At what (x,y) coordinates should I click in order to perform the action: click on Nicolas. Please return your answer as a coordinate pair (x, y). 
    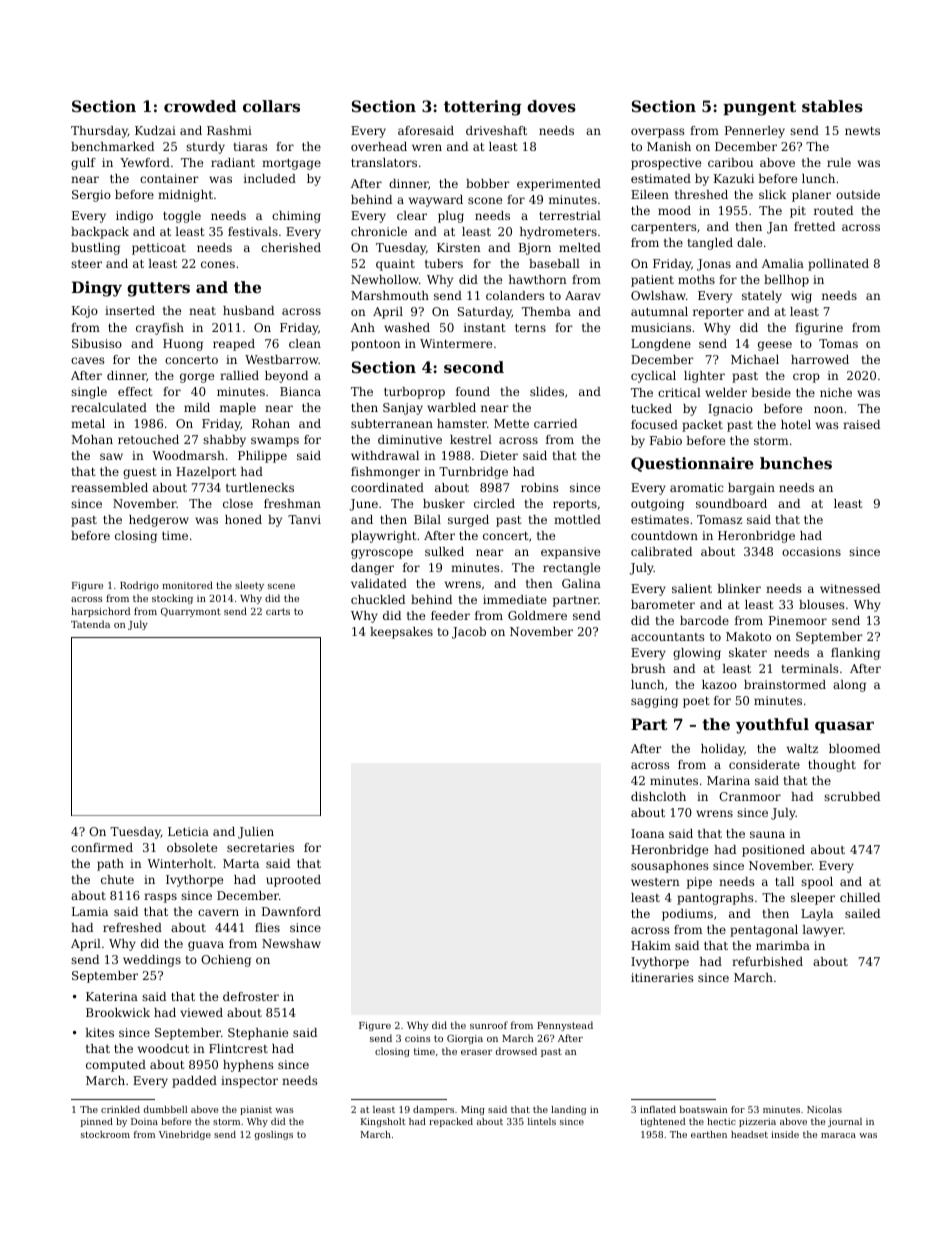
    Looking at the image, I should click on (824, 1109).
